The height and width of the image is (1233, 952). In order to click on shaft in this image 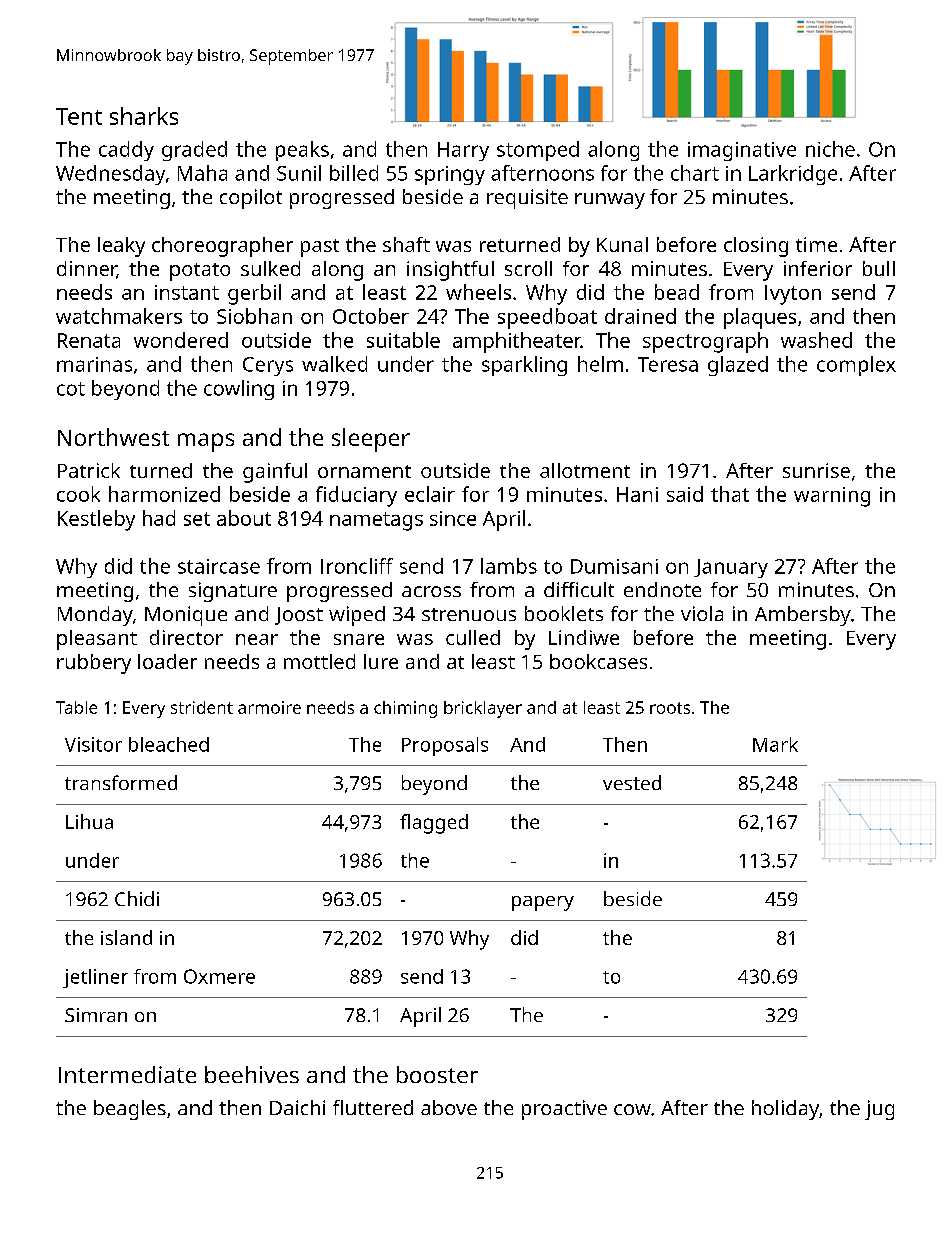, I will do `click(406, 244)`.
